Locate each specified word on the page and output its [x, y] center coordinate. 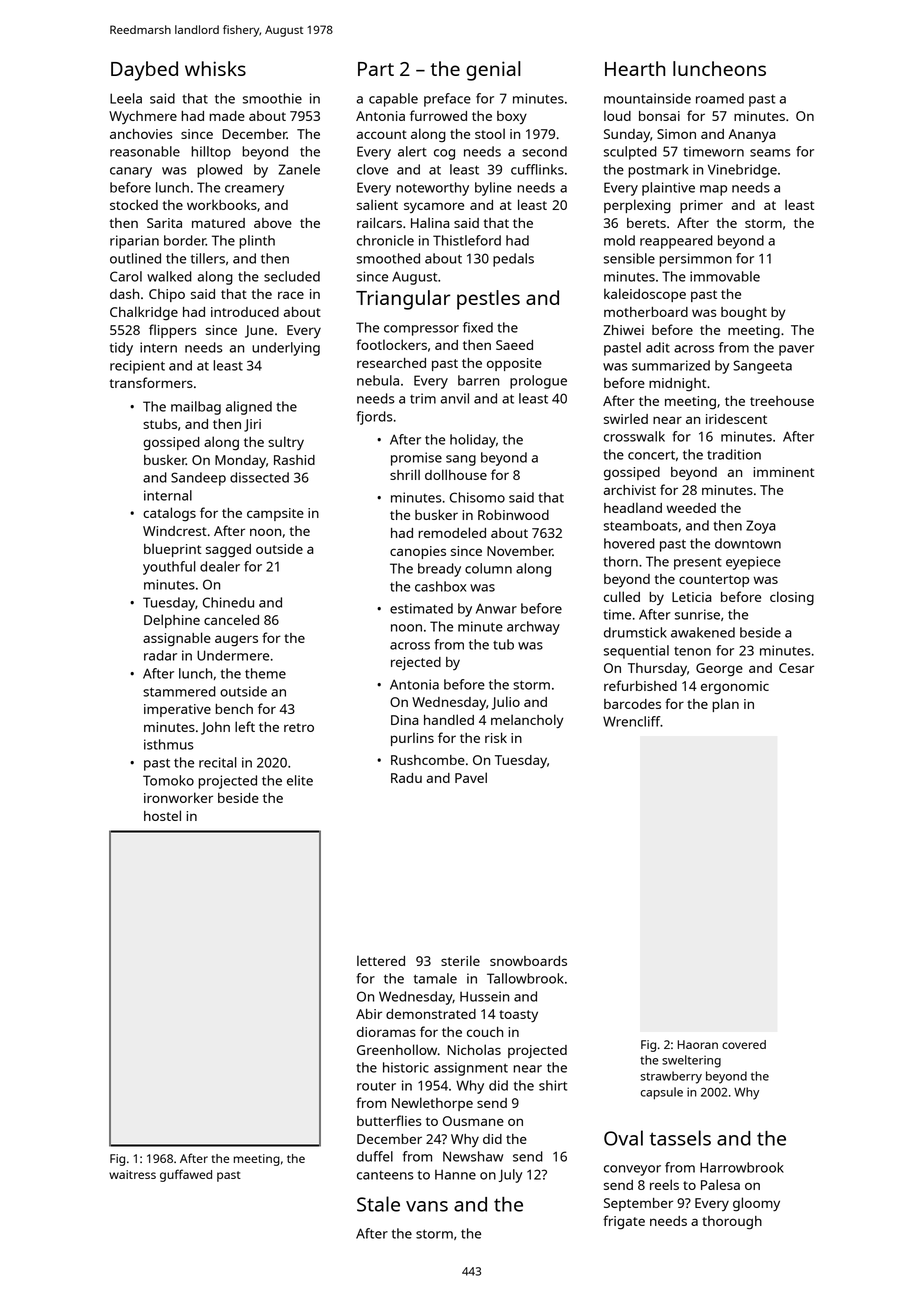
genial [493, 71]
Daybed [144, 71]
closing [792, 598]
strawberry [671, 1077]
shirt [553, 1085]
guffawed [186, 1175]
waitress [132, 1174]
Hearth [635, 68]
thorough [732, 1223]
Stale [378, 1204]
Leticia [692, 597]
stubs [160, 424]
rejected [416, 663]
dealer [220, 566]
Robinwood [513, 515]
